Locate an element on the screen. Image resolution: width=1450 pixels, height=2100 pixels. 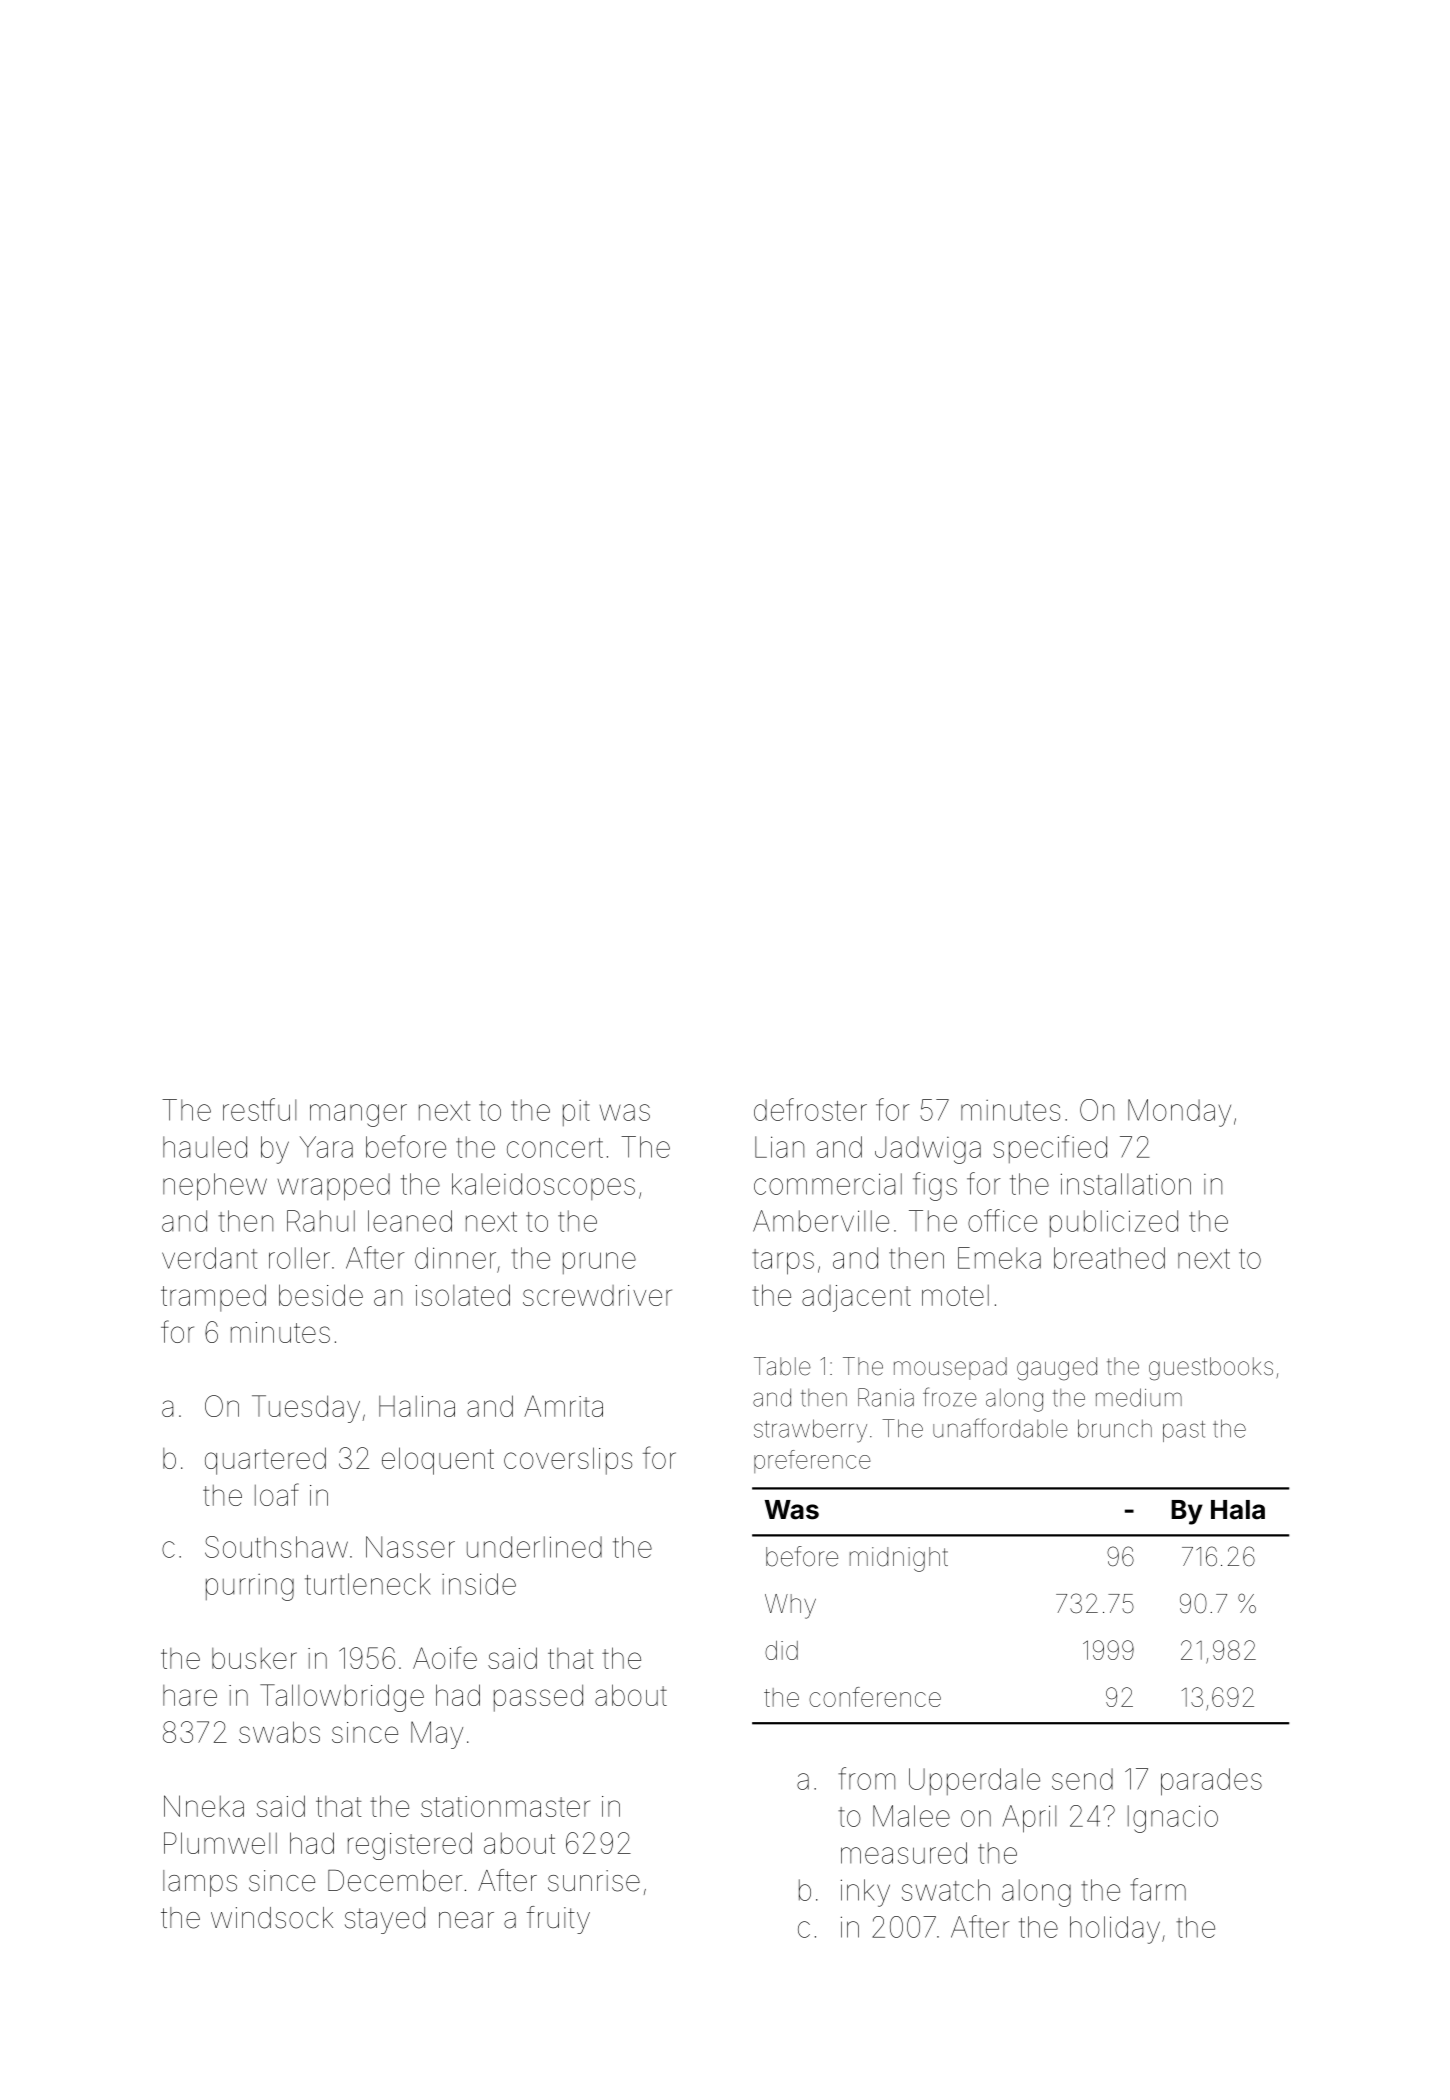
fruity is located at coordinates (558, 1920).
